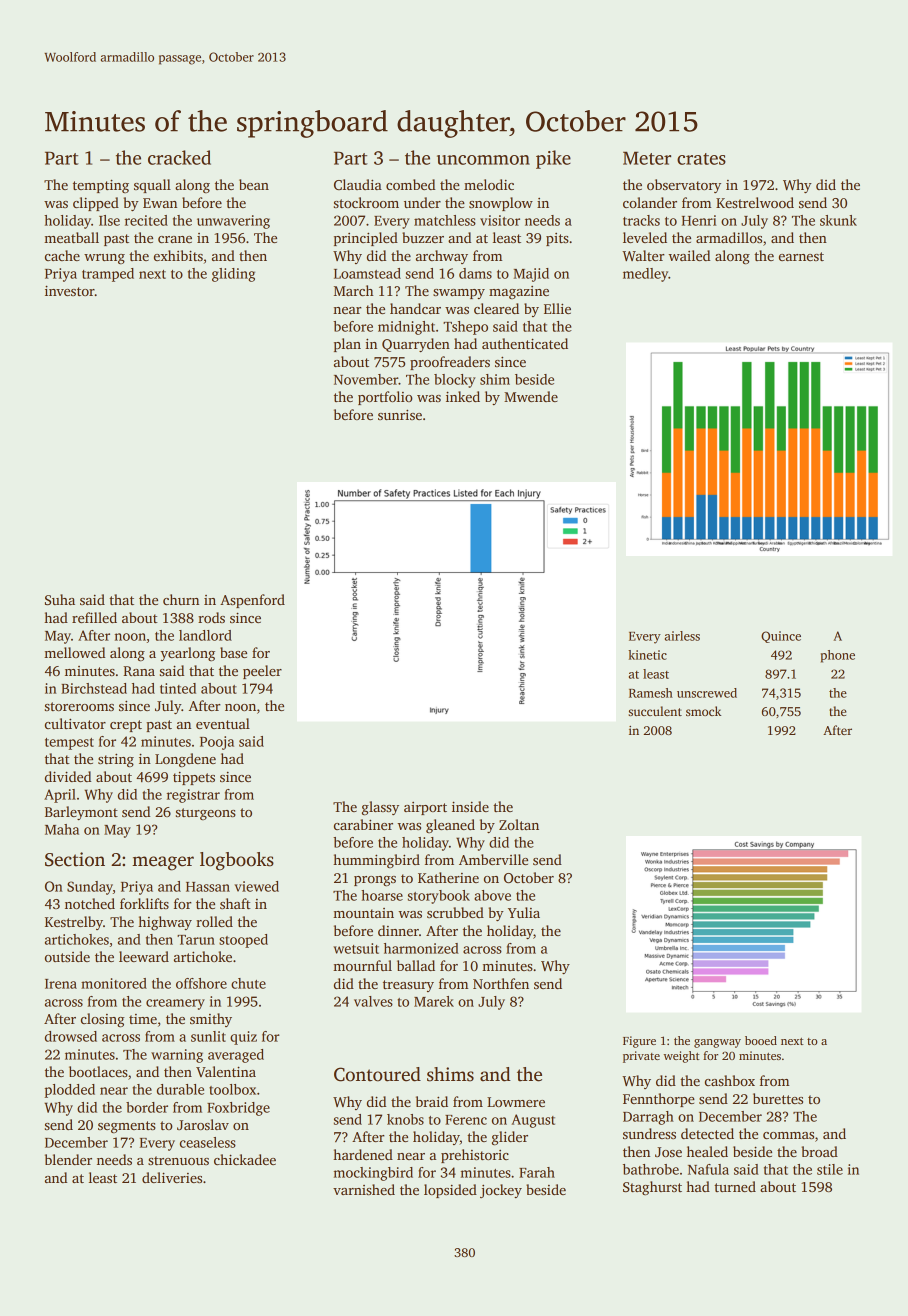 This image has height=1316, width=908. Describe the element at coordinates (177, 1056) in the image. I see `warning` at that location.
